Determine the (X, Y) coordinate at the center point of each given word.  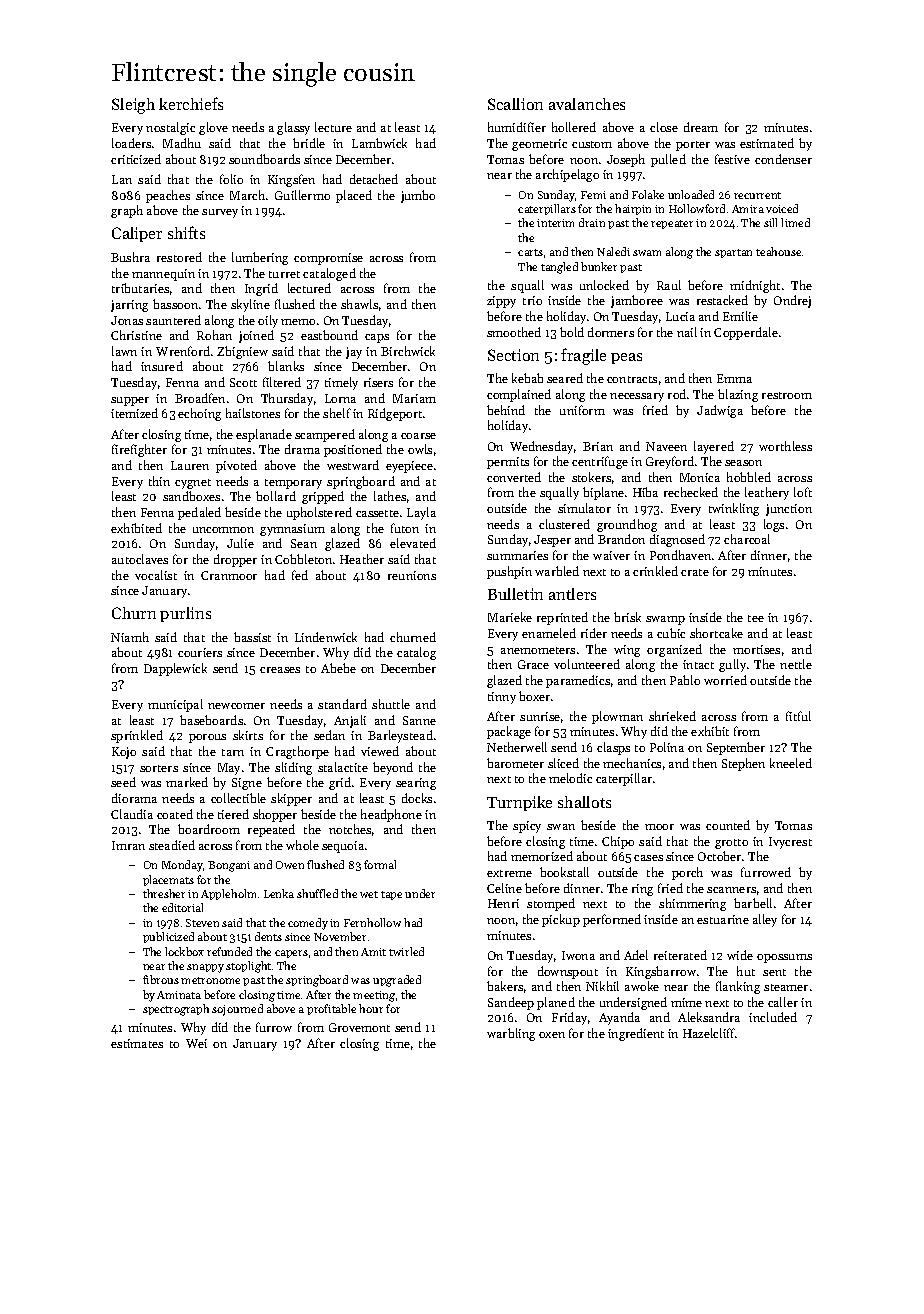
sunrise (540, 716)
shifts (186, 232)
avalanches (587, 104)
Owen (290, 865)
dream (701, 127)
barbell (753, 903)
